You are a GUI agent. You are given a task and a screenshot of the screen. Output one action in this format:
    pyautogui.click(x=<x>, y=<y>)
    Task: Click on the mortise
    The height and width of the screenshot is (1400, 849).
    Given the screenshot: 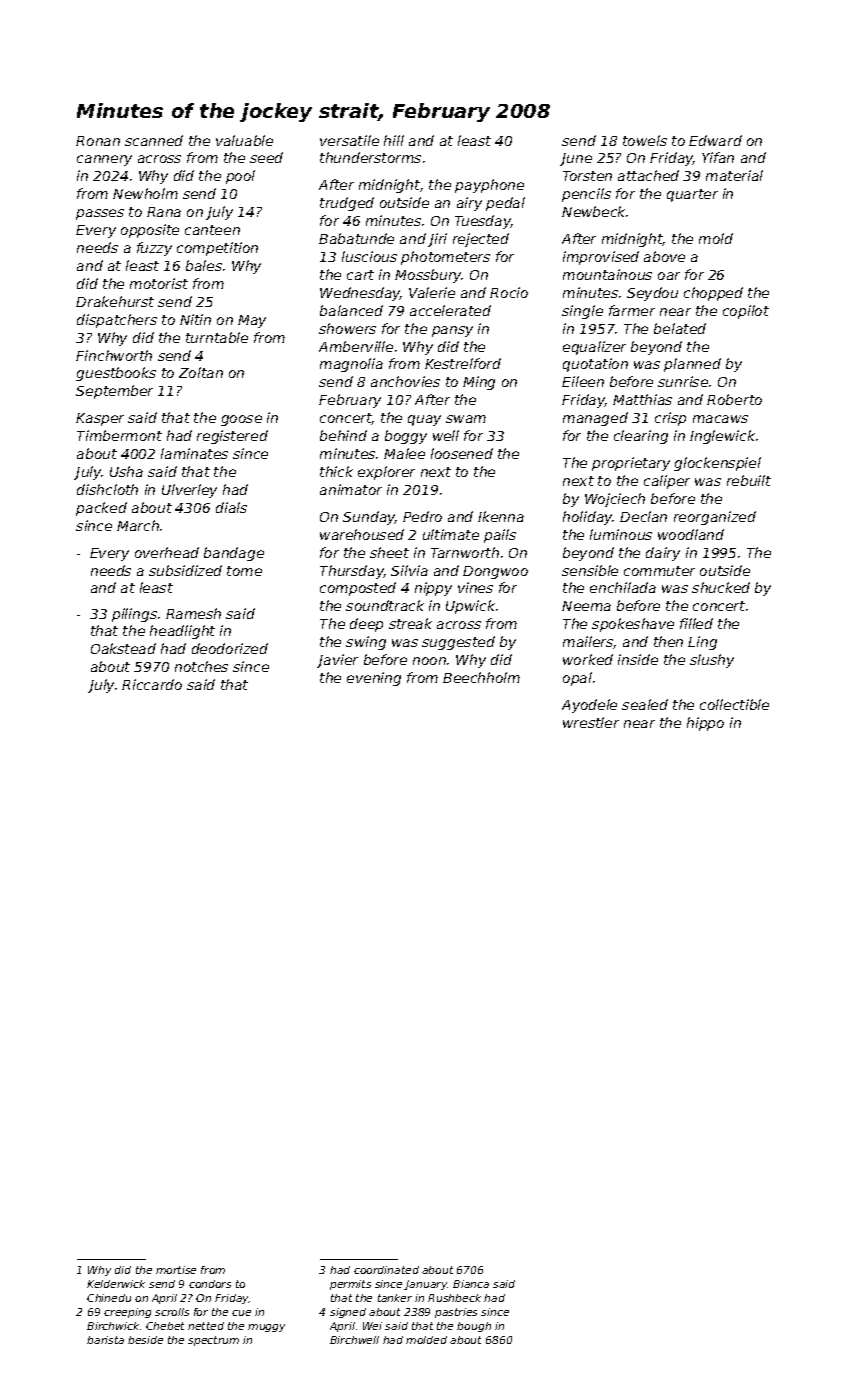 What is the action you would take?
    pyautogui.click(x=176, y=1270)
